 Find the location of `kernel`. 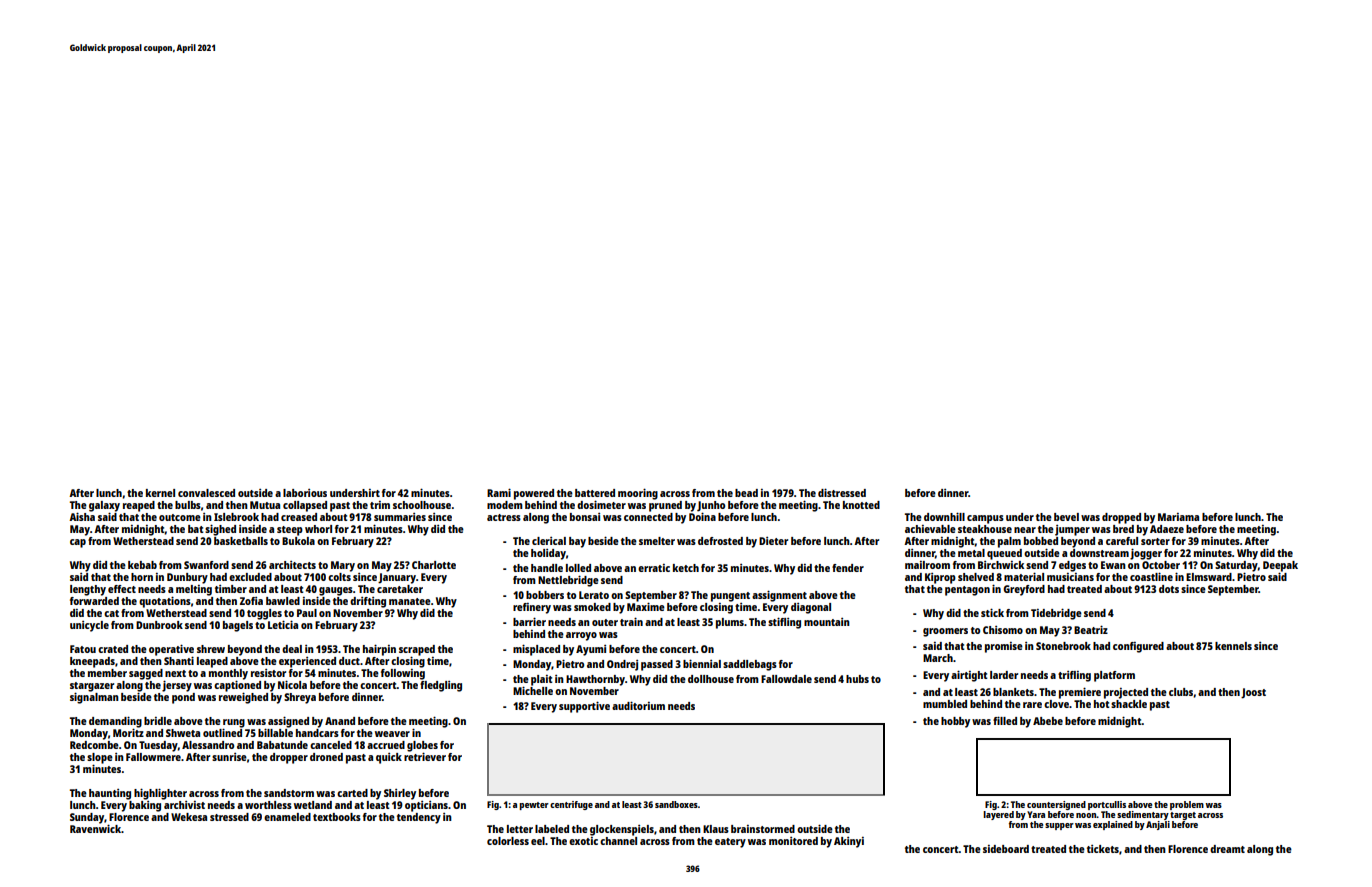

kernel is located at coordinates (160, 493).
